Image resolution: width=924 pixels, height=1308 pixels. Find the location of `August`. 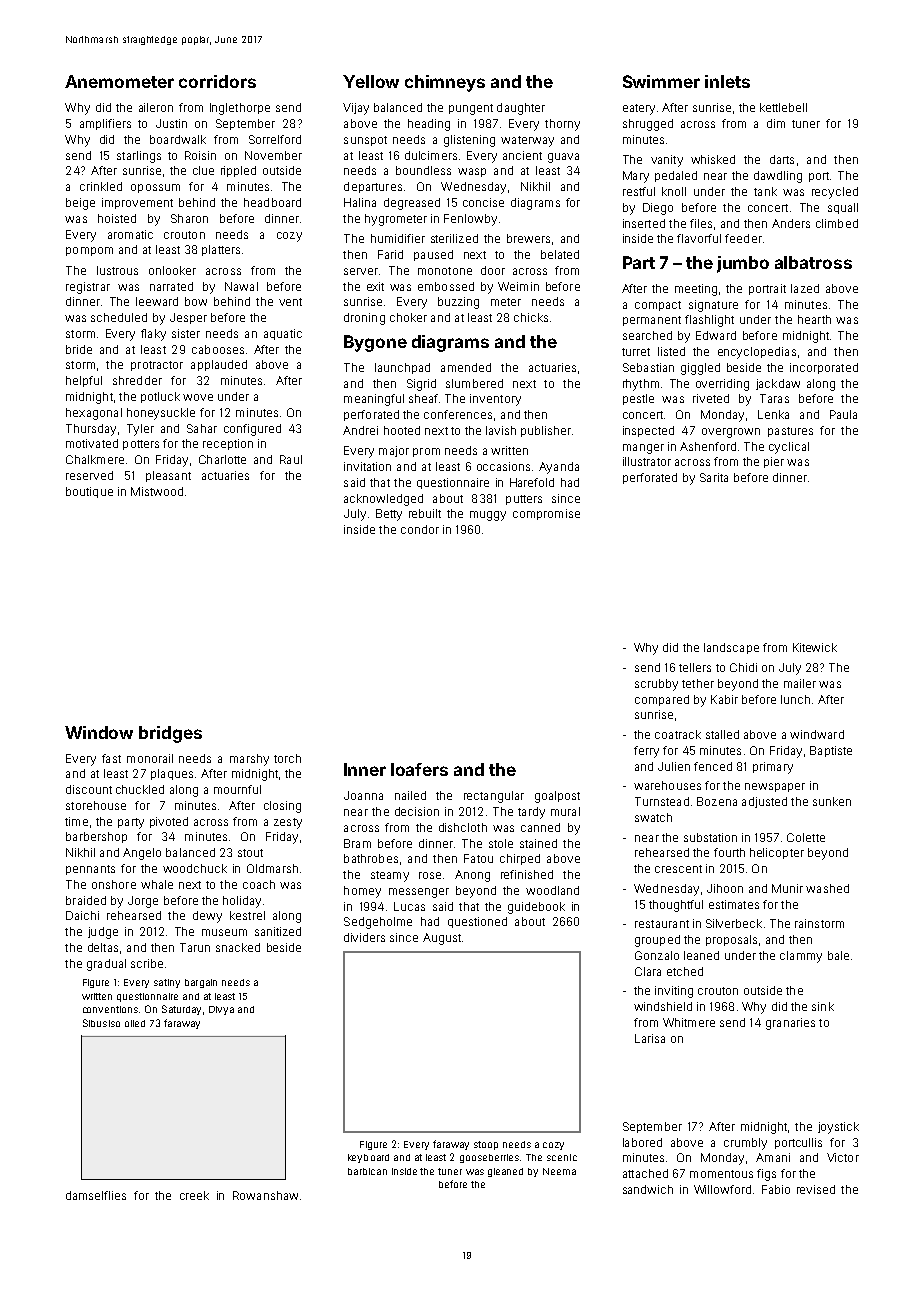

August is located at coordinates (442, 939).
